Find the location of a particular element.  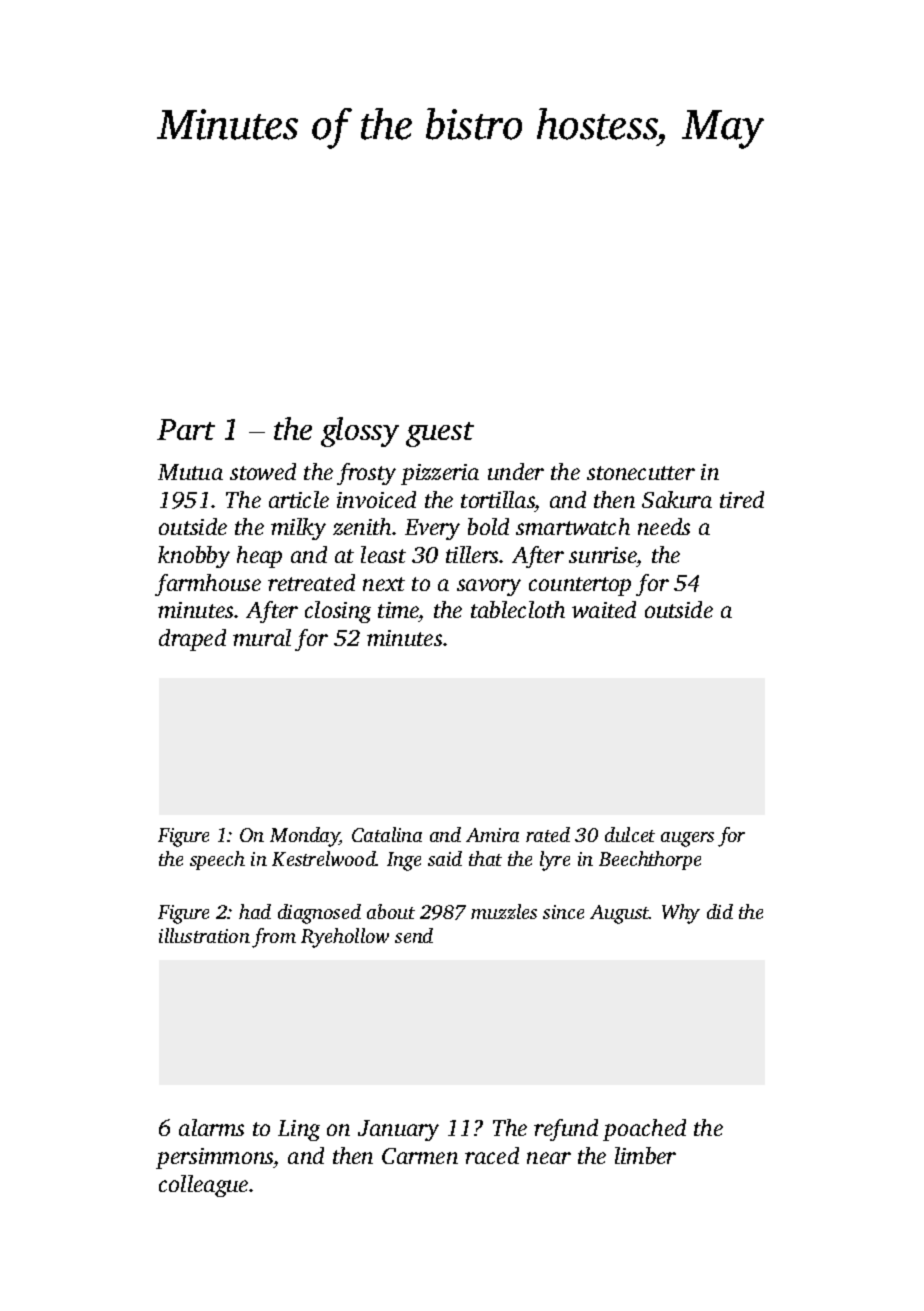

Ryehollow is located at coordinates (345, 938).
